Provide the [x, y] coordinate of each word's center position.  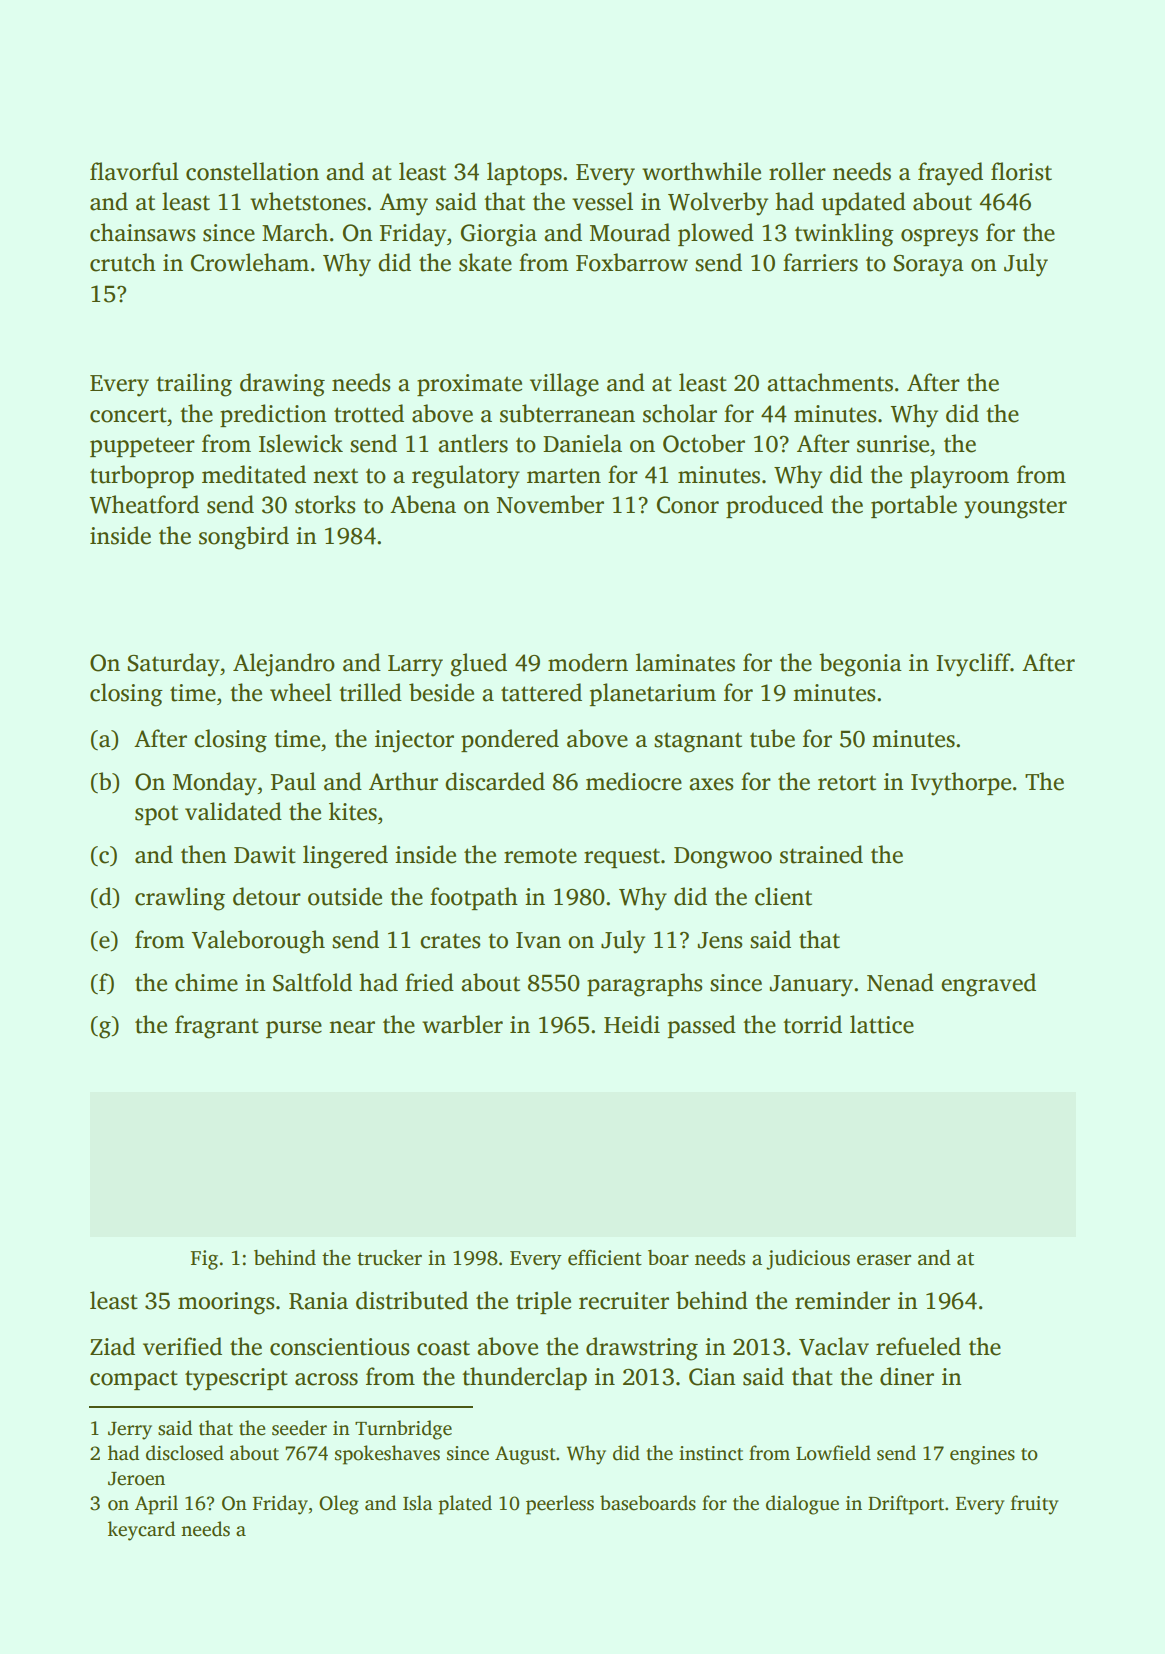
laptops [524, 173]
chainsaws [142, 232]
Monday [215, 784]
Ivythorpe [961, 784]
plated [465, 1505]
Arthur [403, 781]
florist [1021, 171]
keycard [141, 1531]
